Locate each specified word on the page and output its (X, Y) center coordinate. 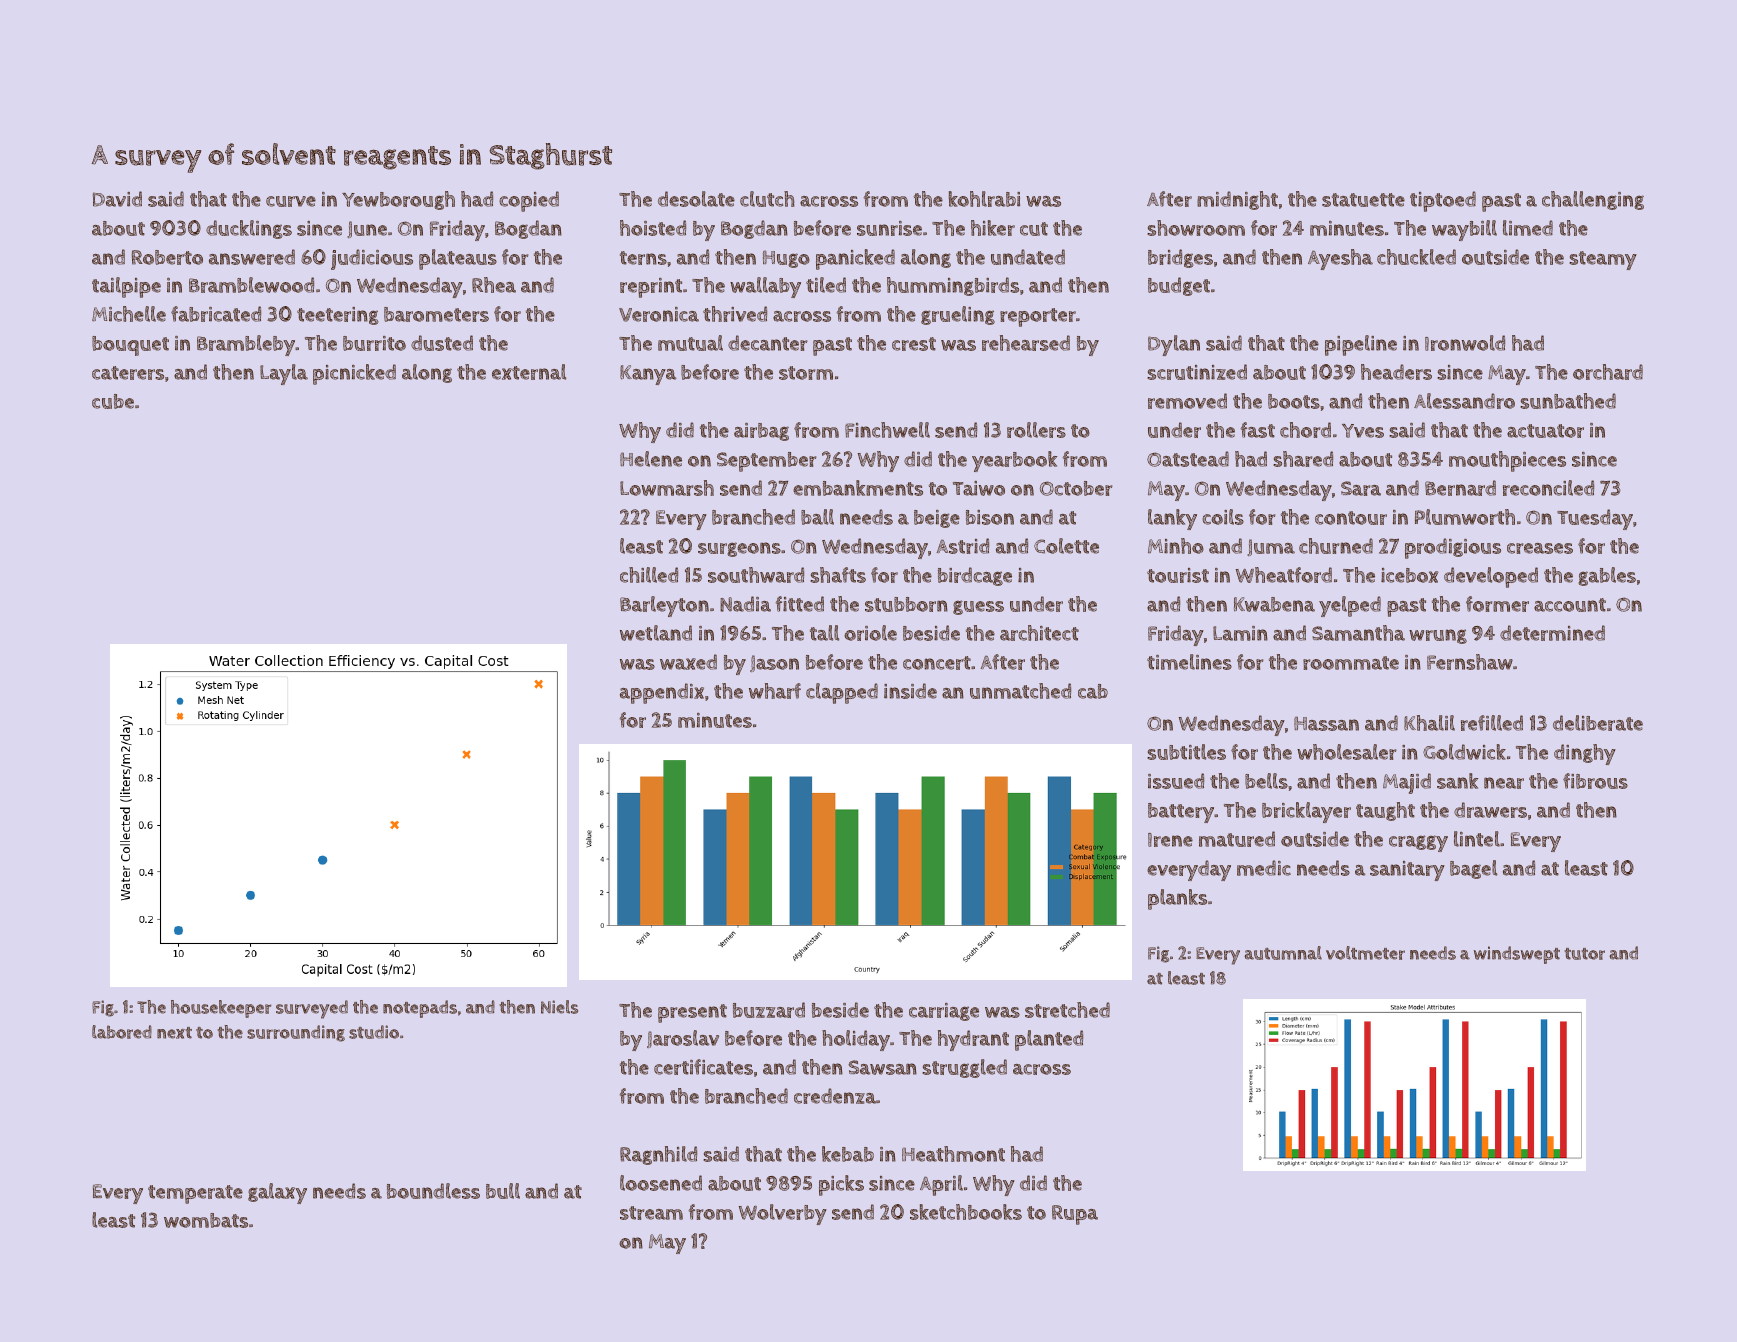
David (117, 199)
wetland (656, 633)
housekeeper (221, 1009)
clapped (842, 693)
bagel (1473, 869)
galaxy (277, 1193)
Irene (1170, 840)
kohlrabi (984, 199)
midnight (1237, 200)
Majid (1407, 783)
